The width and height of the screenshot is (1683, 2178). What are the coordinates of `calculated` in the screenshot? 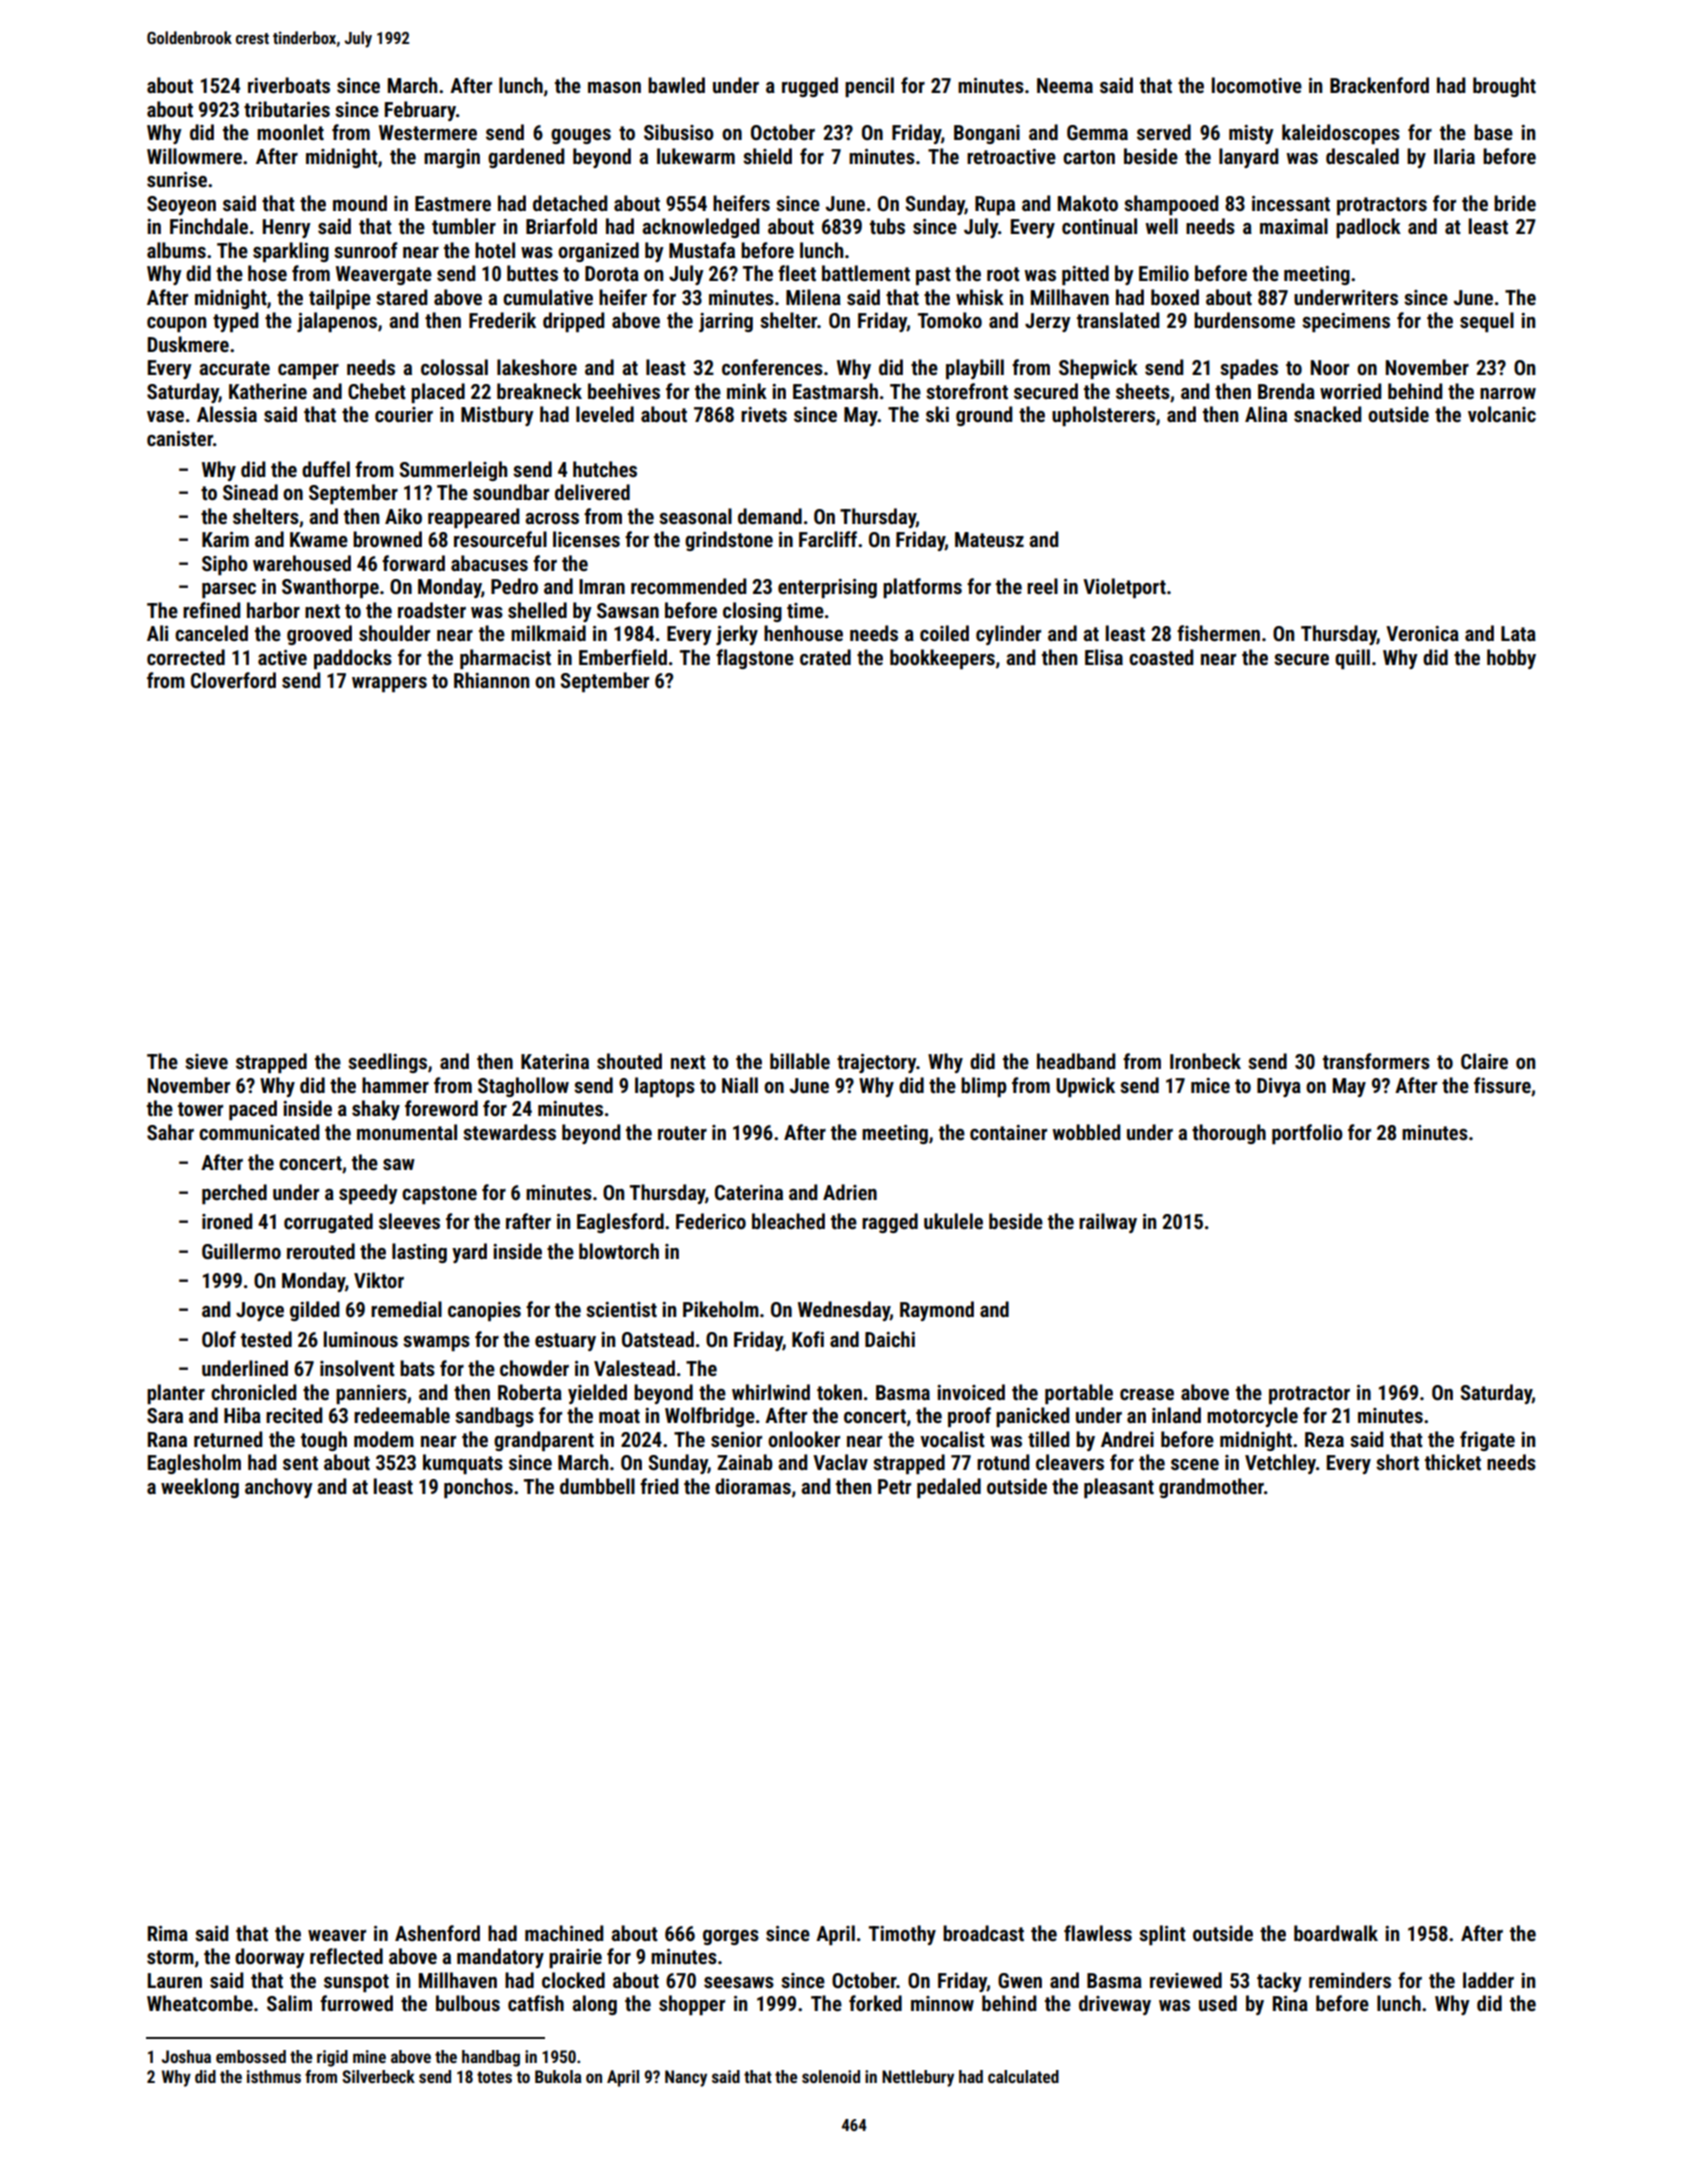 It's located at (1023, 2076).
